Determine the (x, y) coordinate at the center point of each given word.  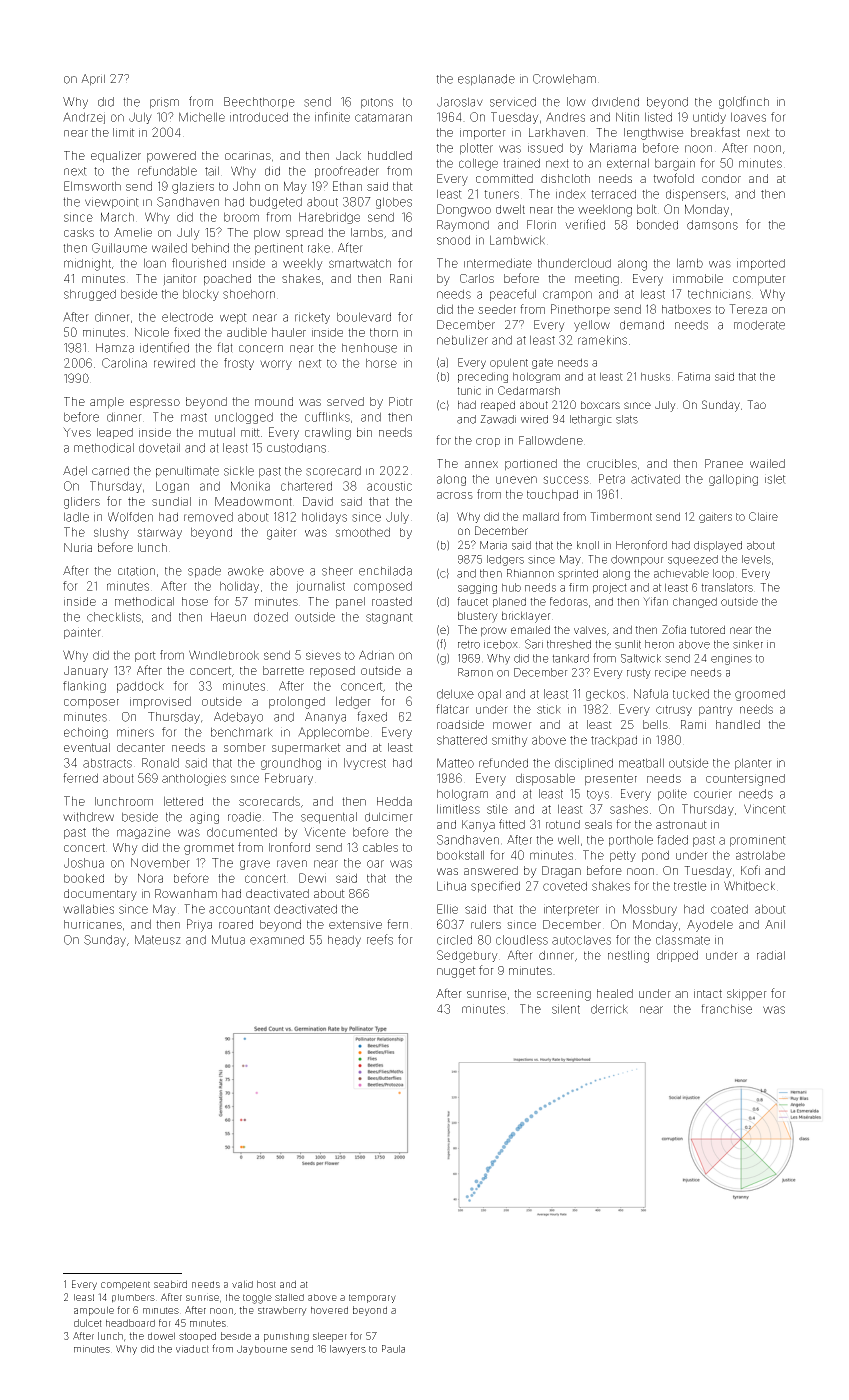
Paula (393, 1349)
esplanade (486, 80)
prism (164, 103)
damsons (712, 225)
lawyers (348, 1350)
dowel (161, 1336)
